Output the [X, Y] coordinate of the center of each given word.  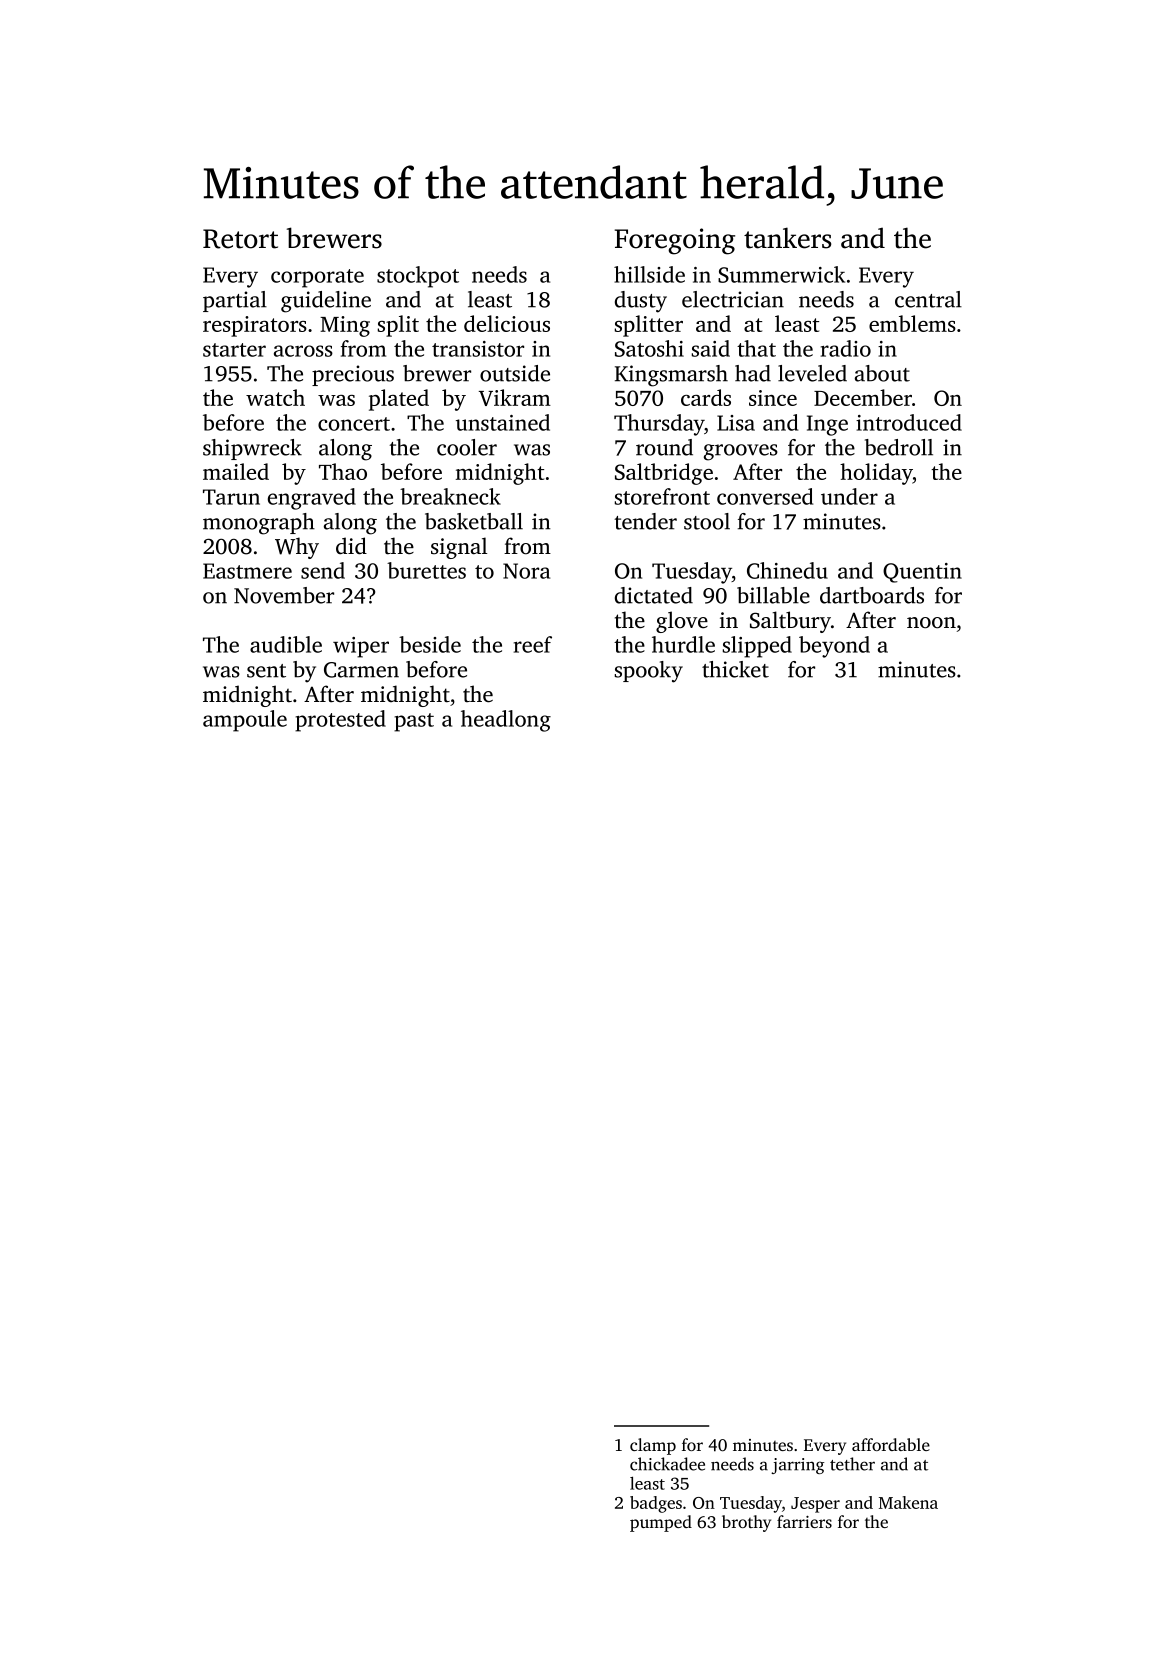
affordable [891, 1444]
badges [656, 1504]
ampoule [245, 721]
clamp [653, 1446]
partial [235, 301]
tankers [787, 238]
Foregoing [675, 241]
